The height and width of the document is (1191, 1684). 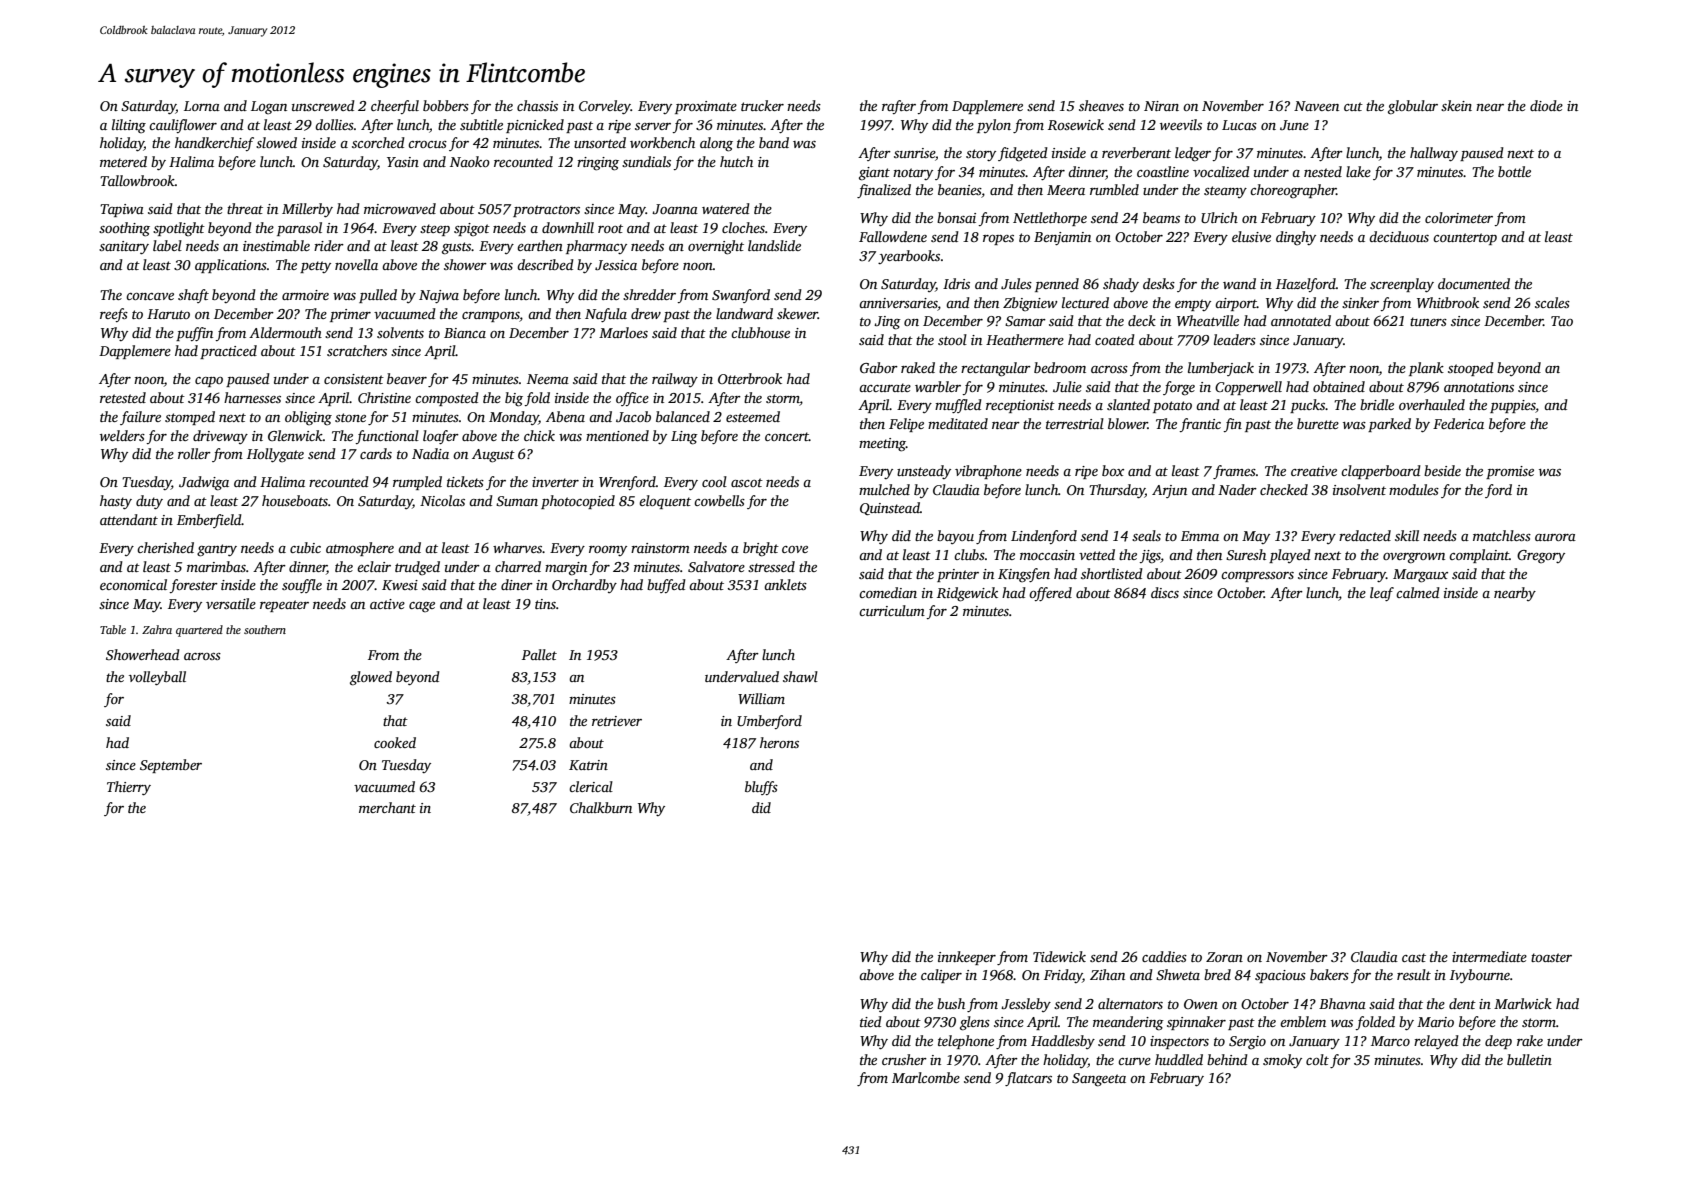 What do you see at coordinates (387, 807) in the document?
I see `merchant` at bounding box center [387, 807].
